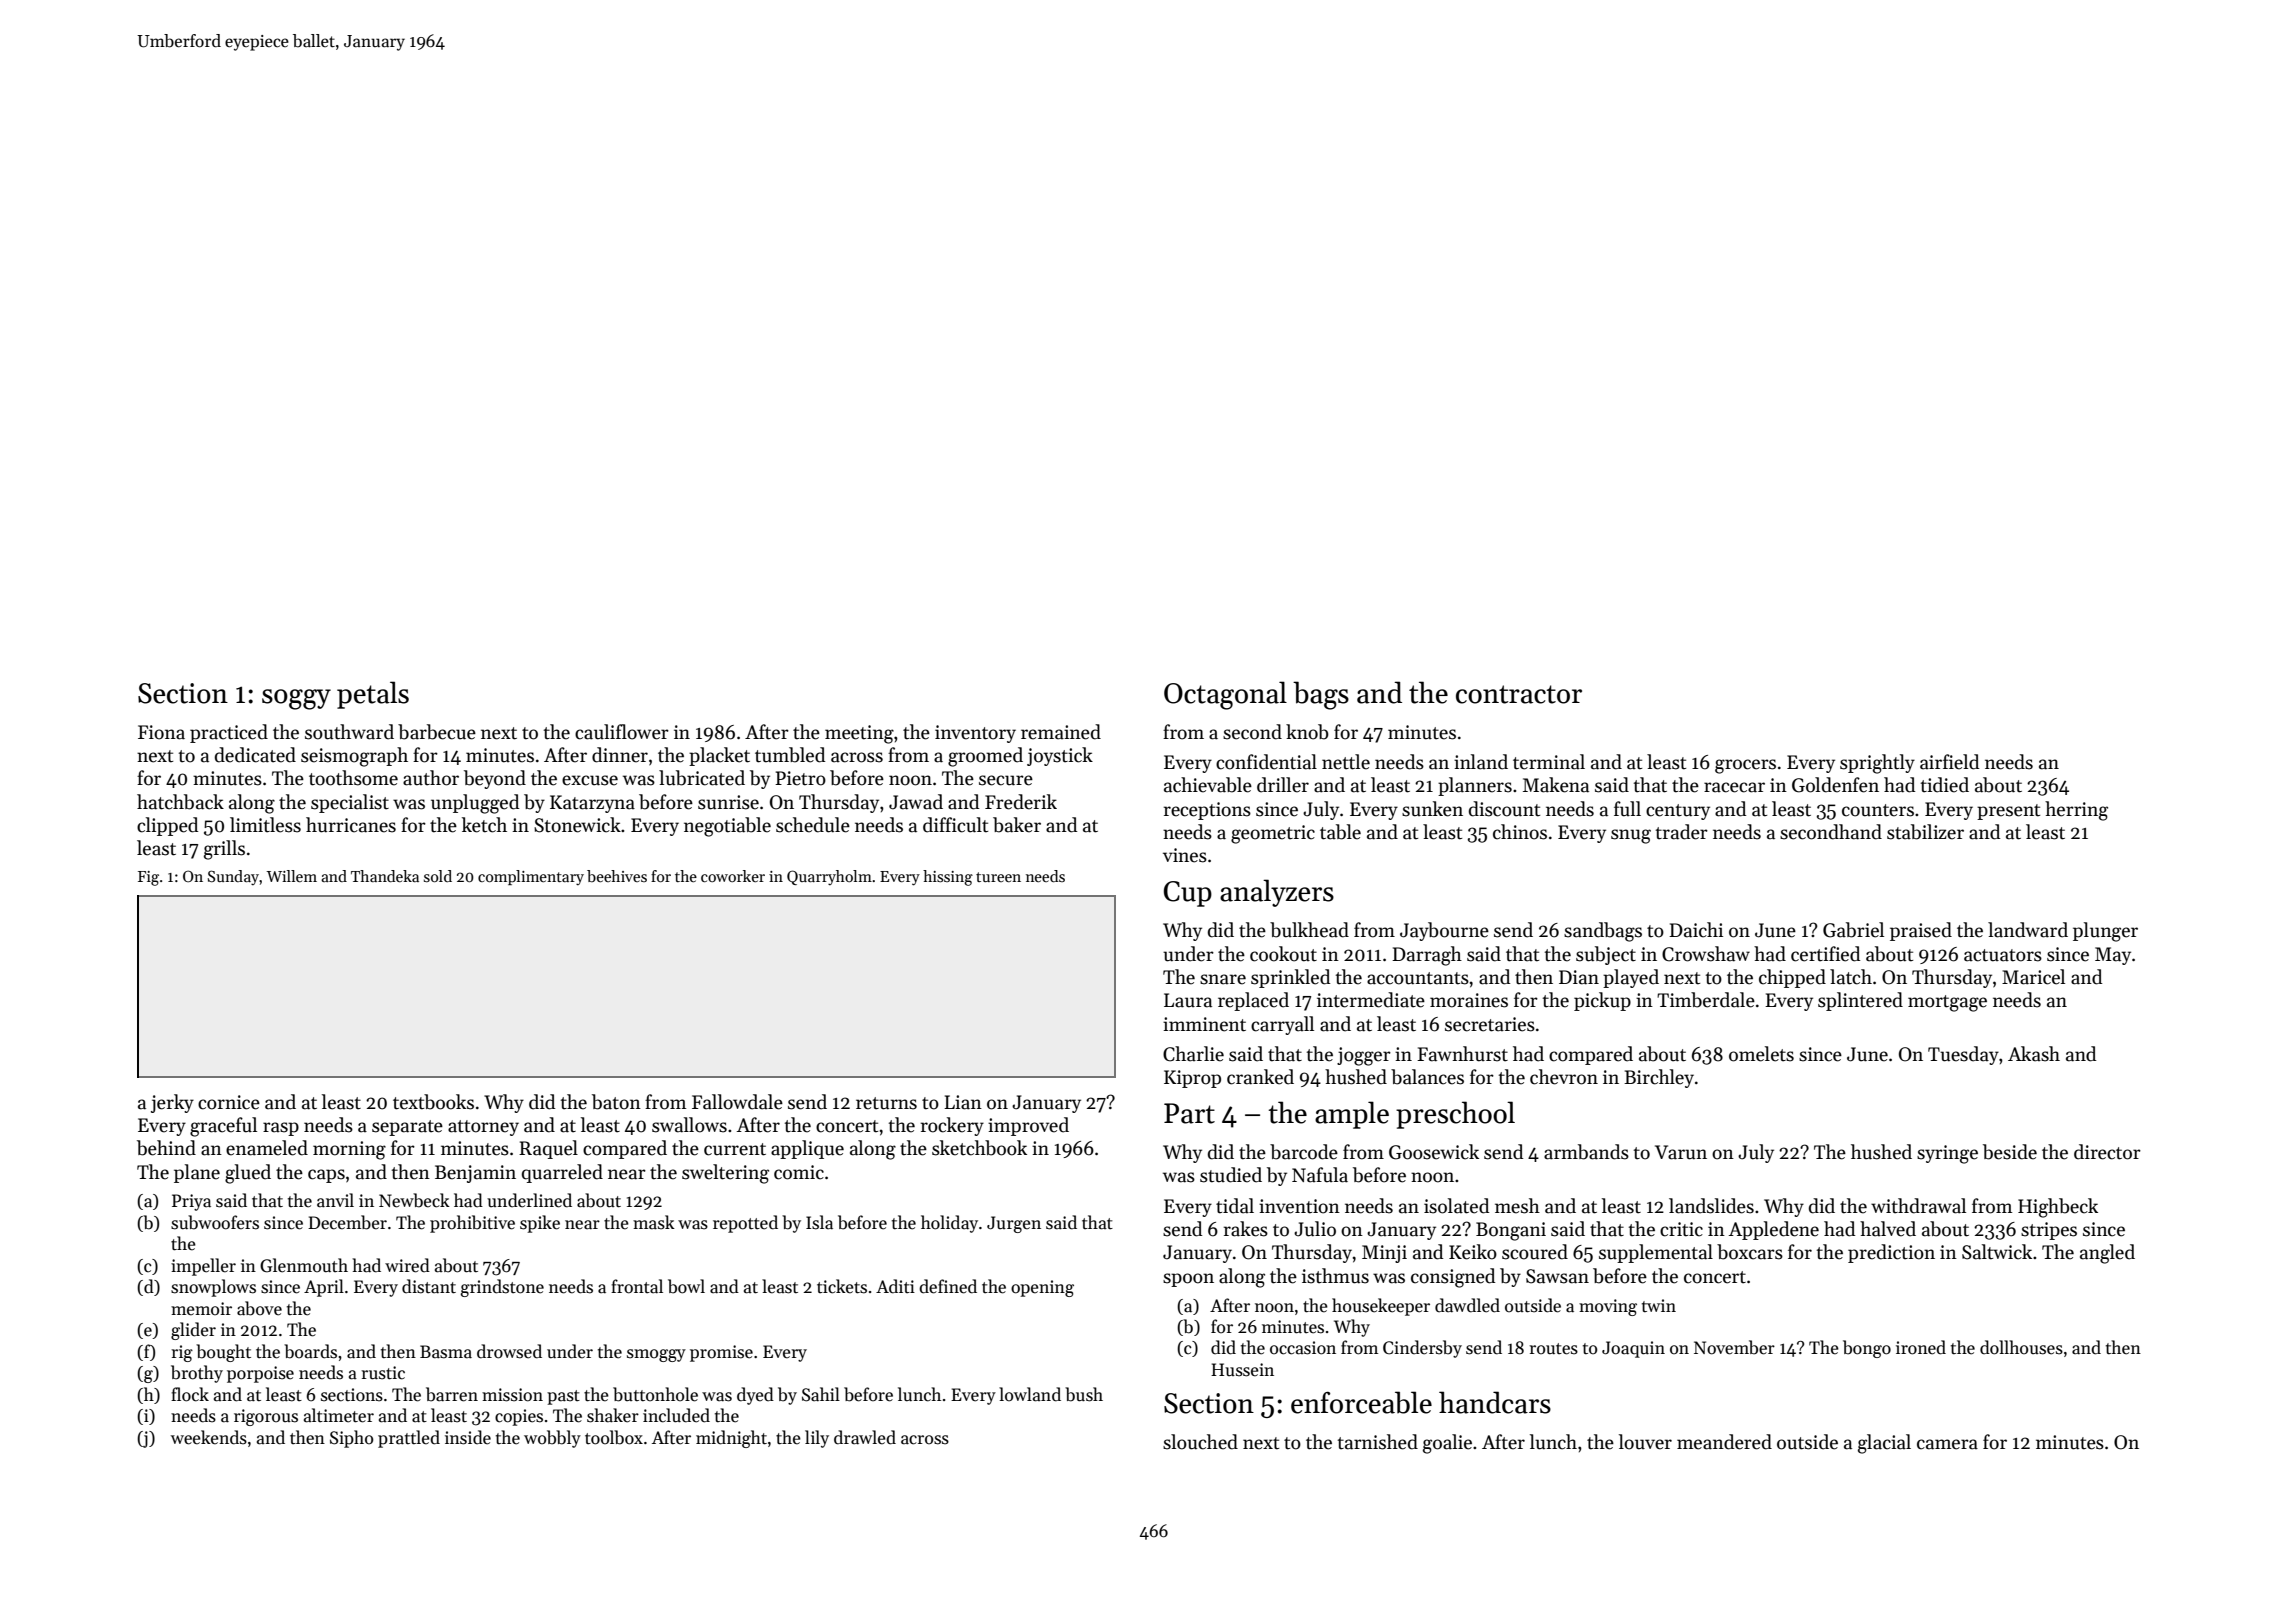 Image resolution: width=2279 pixels, height=1611 pixels. What do you see at coordinates (2058, 1208) in the screenshot?
I see `Highbeck` at bounding box center [2058, 1208].
